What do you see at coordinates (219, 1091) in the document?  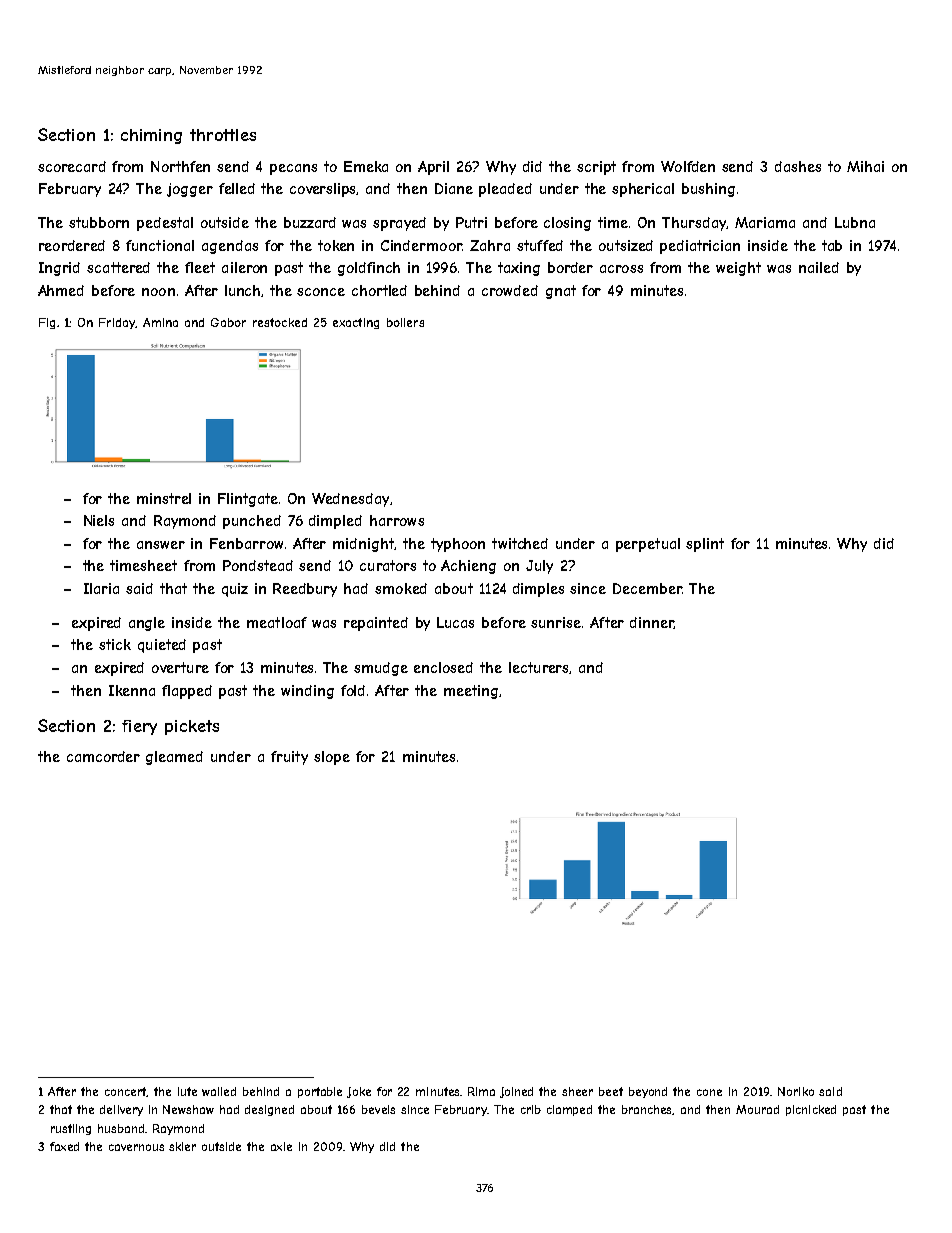 I see `wailed` at bounding box center [219, 1091].
